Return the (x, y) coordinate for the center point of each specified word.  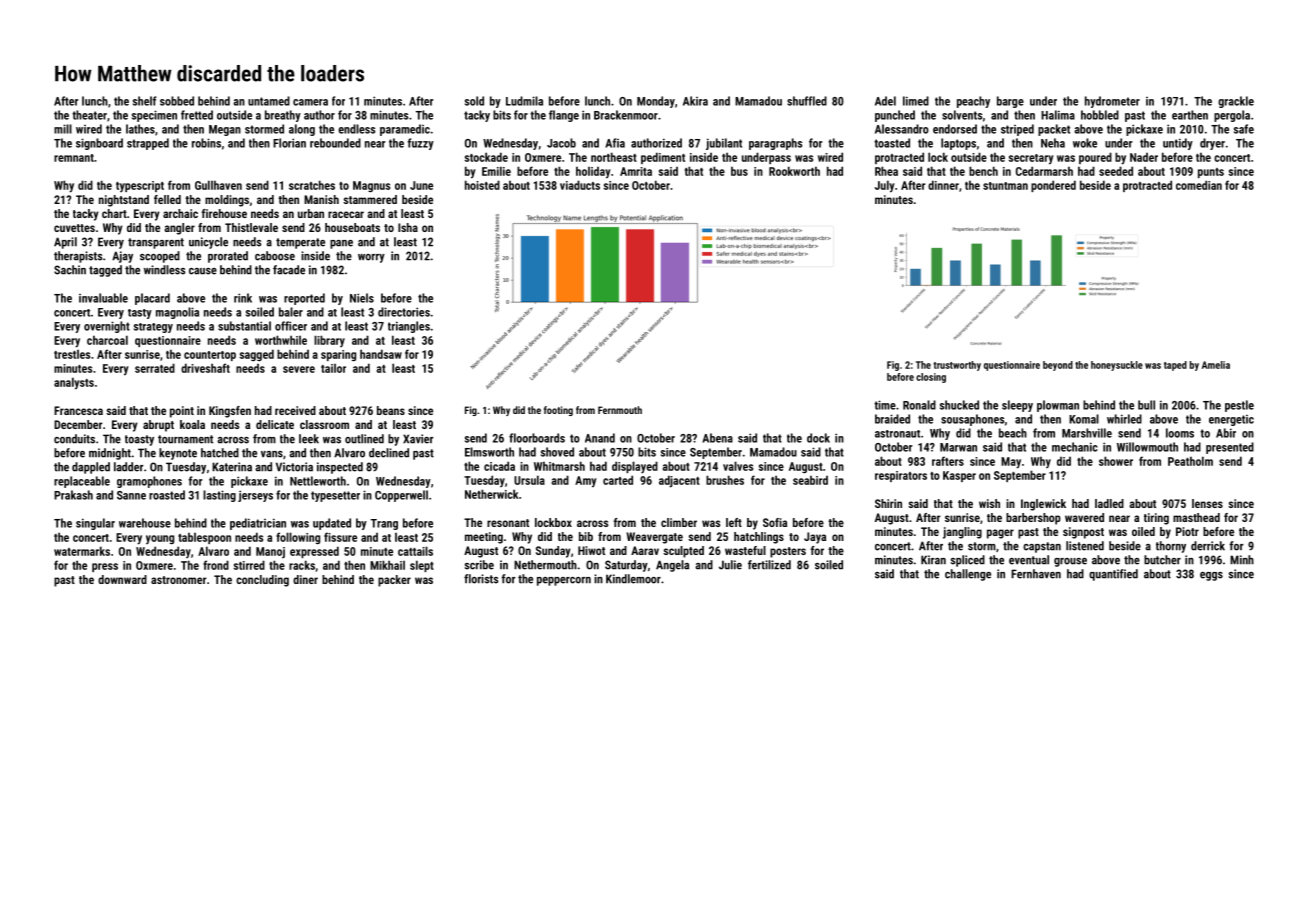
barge (1010, 102)
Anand (600, 438)
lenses (1207, 503)
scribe (479, 565)
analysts (74, 383)
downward (122, 579)
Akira (695, 101)
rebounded (335, 143)
